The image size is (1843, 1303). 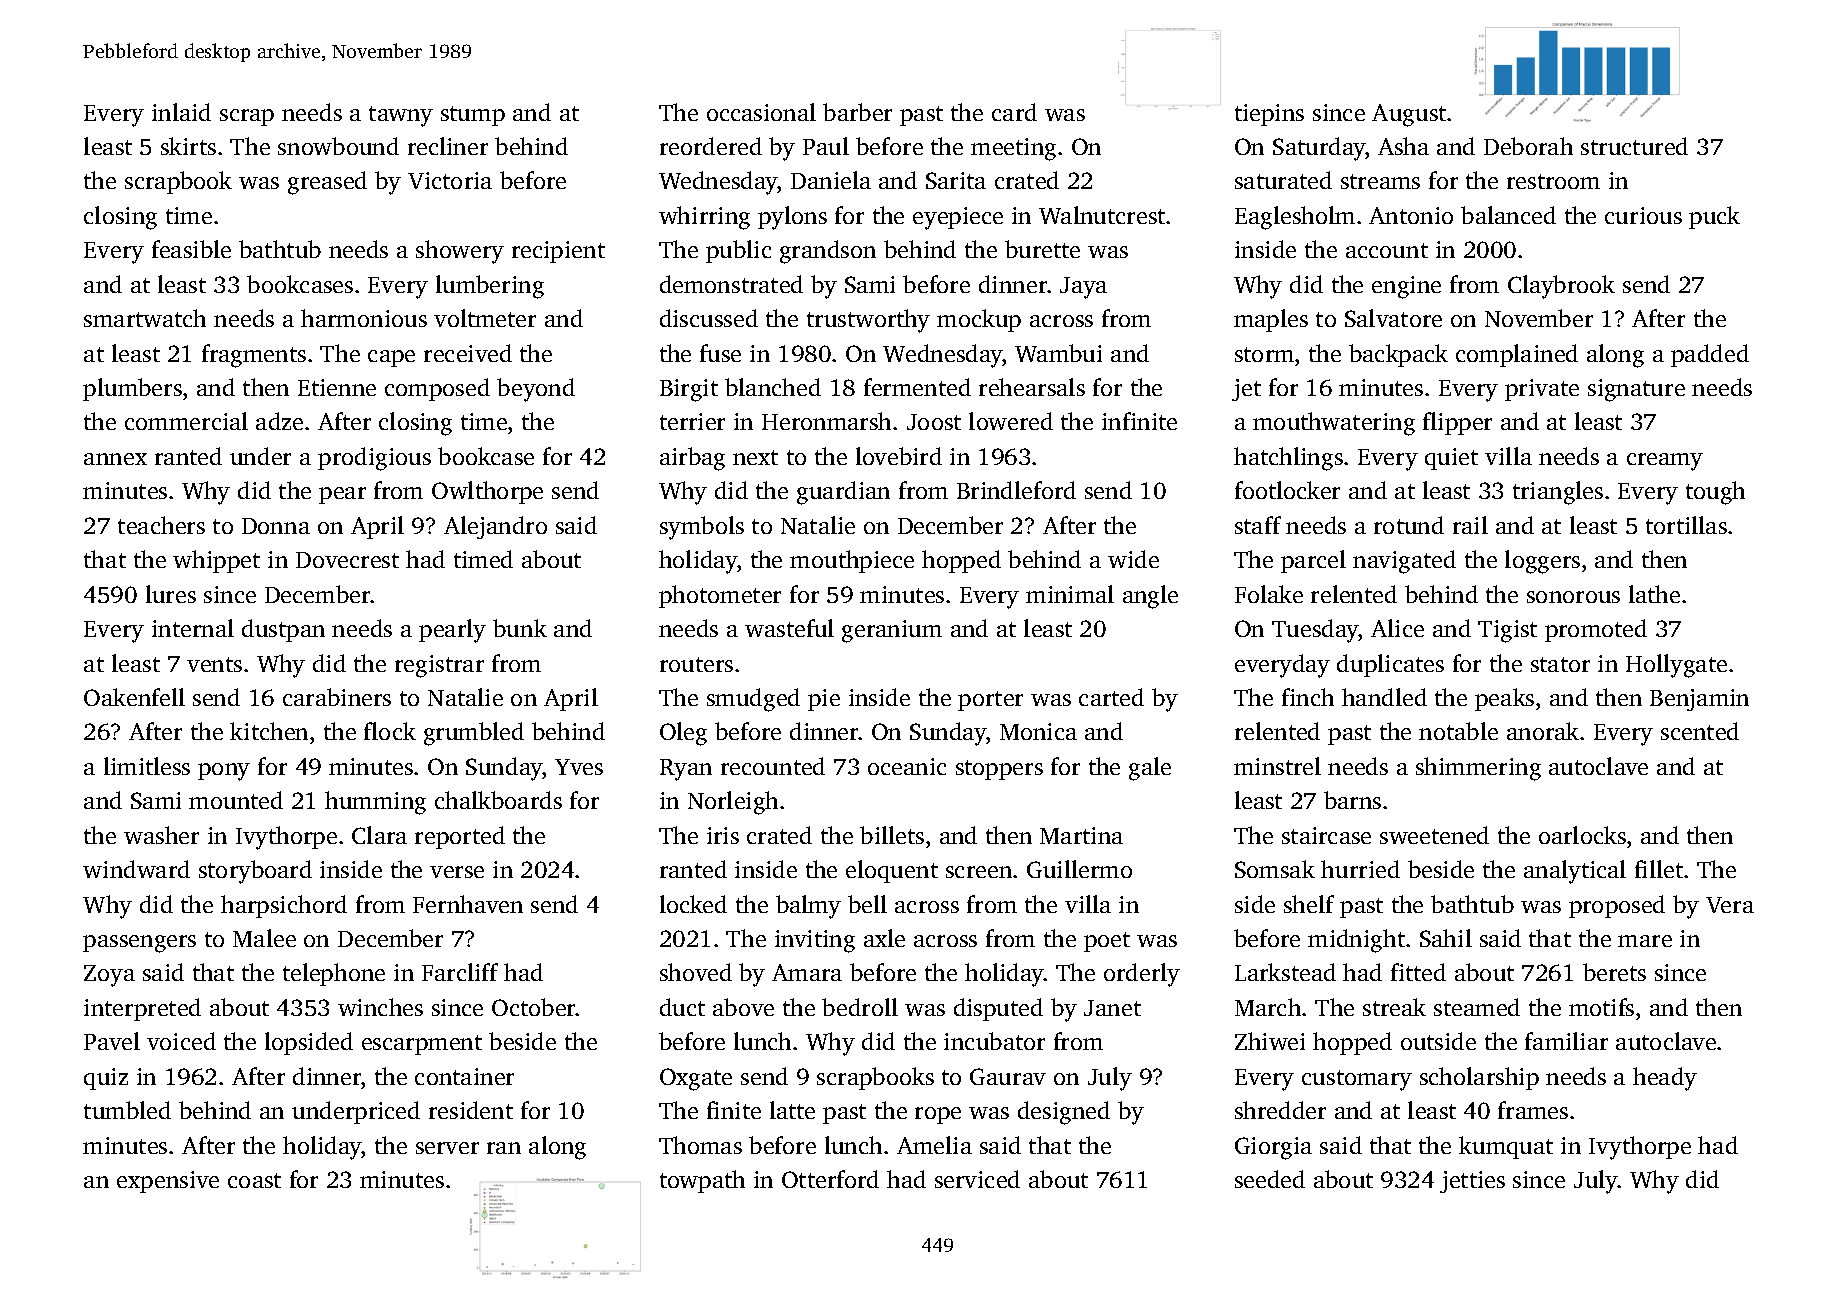 I want to click on disputed, so click(x=998, y=1009).
